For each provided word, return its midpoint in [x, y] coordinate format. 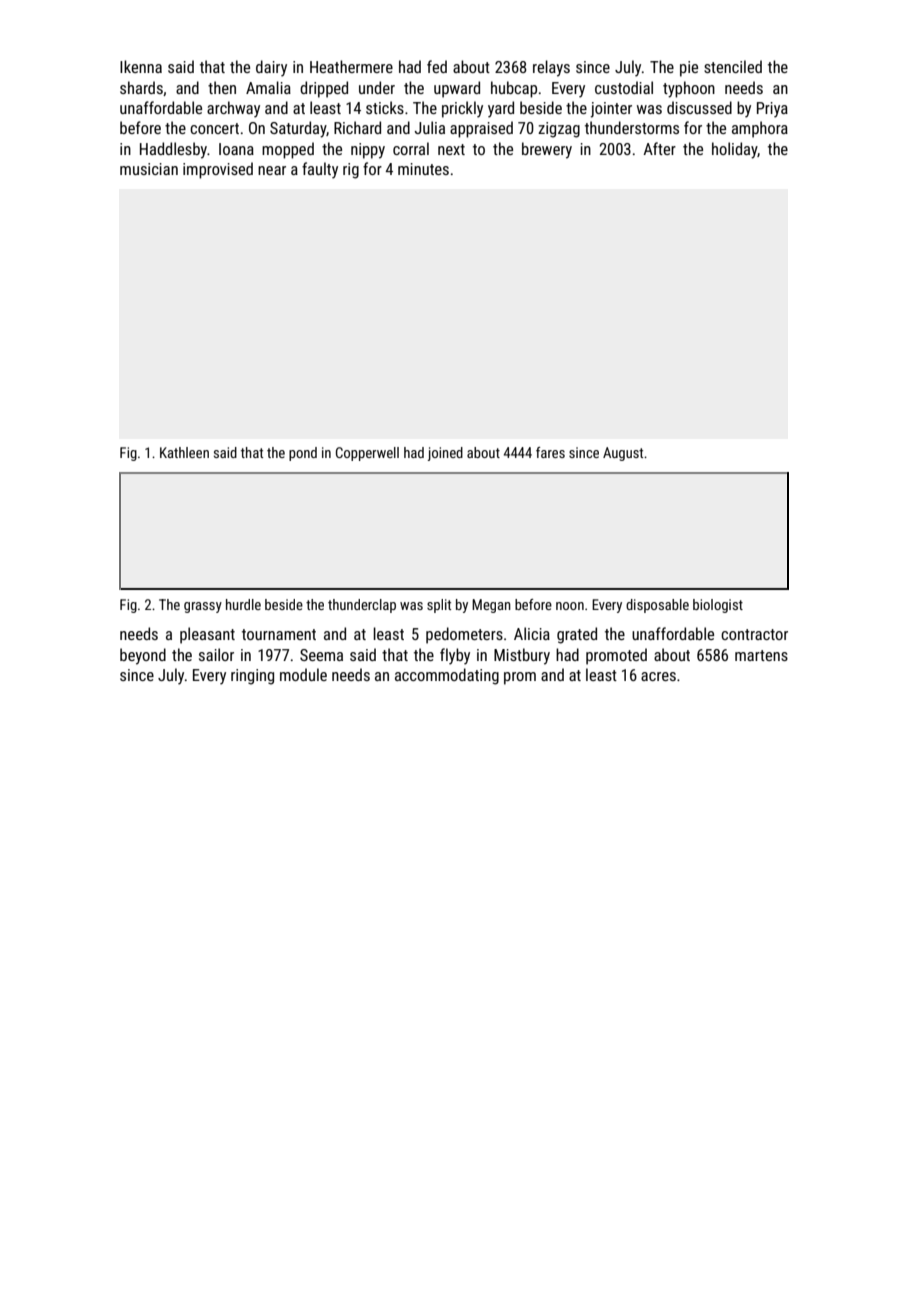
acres [658, 676]
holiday [735, 150]
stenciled [733, 66]
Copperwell [367, 454]
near [272, 170]
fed [437, 66]
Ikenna [141, 66]
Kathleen [184, 452]
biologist [718, 606]
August [623, 454]
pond [303, 454]
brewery [547, 150]
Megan [491, 606]
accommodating [447, 676]
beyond [143, 656]
